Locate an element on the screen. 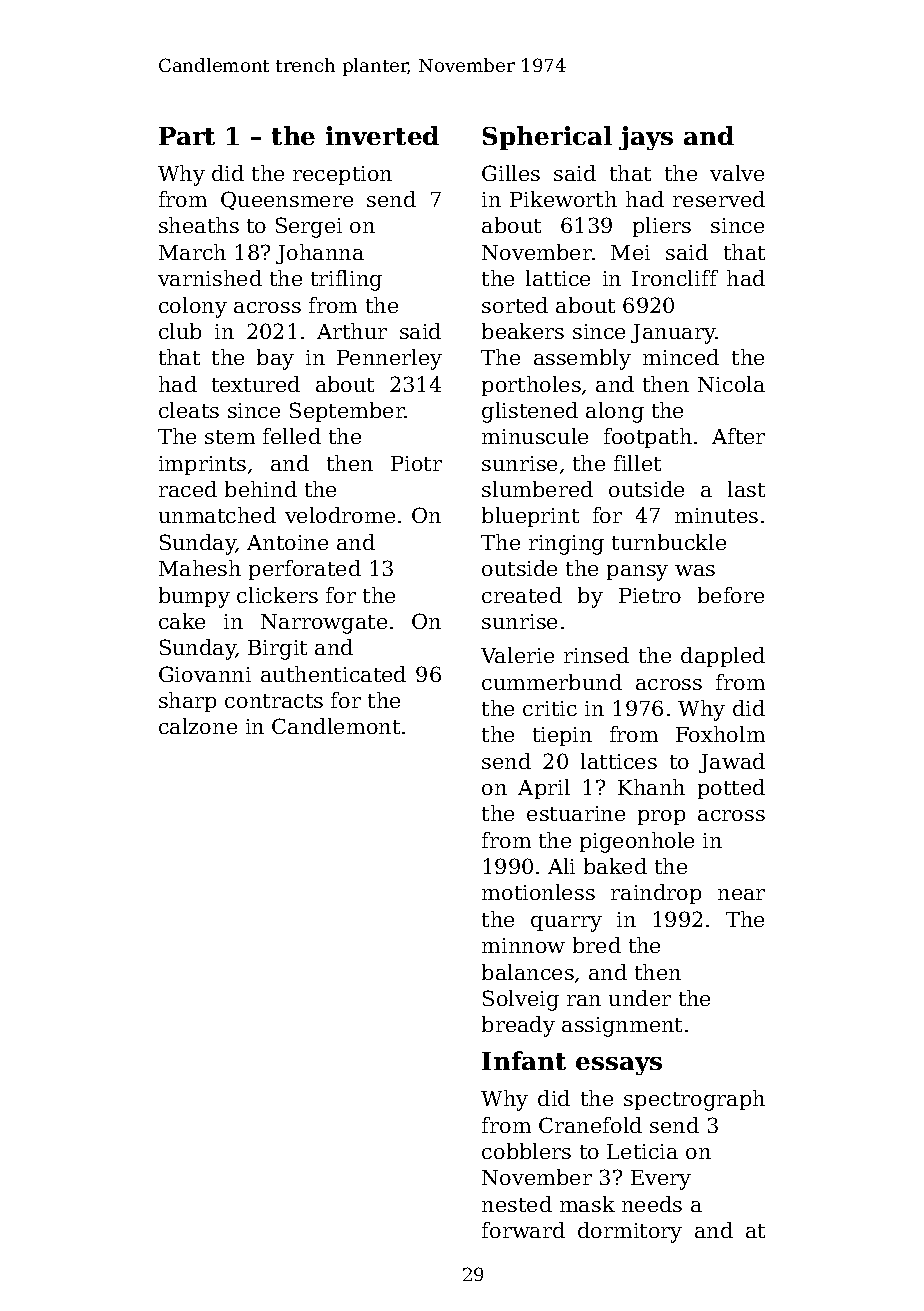  forward is located at coordinates (523, 1230).
